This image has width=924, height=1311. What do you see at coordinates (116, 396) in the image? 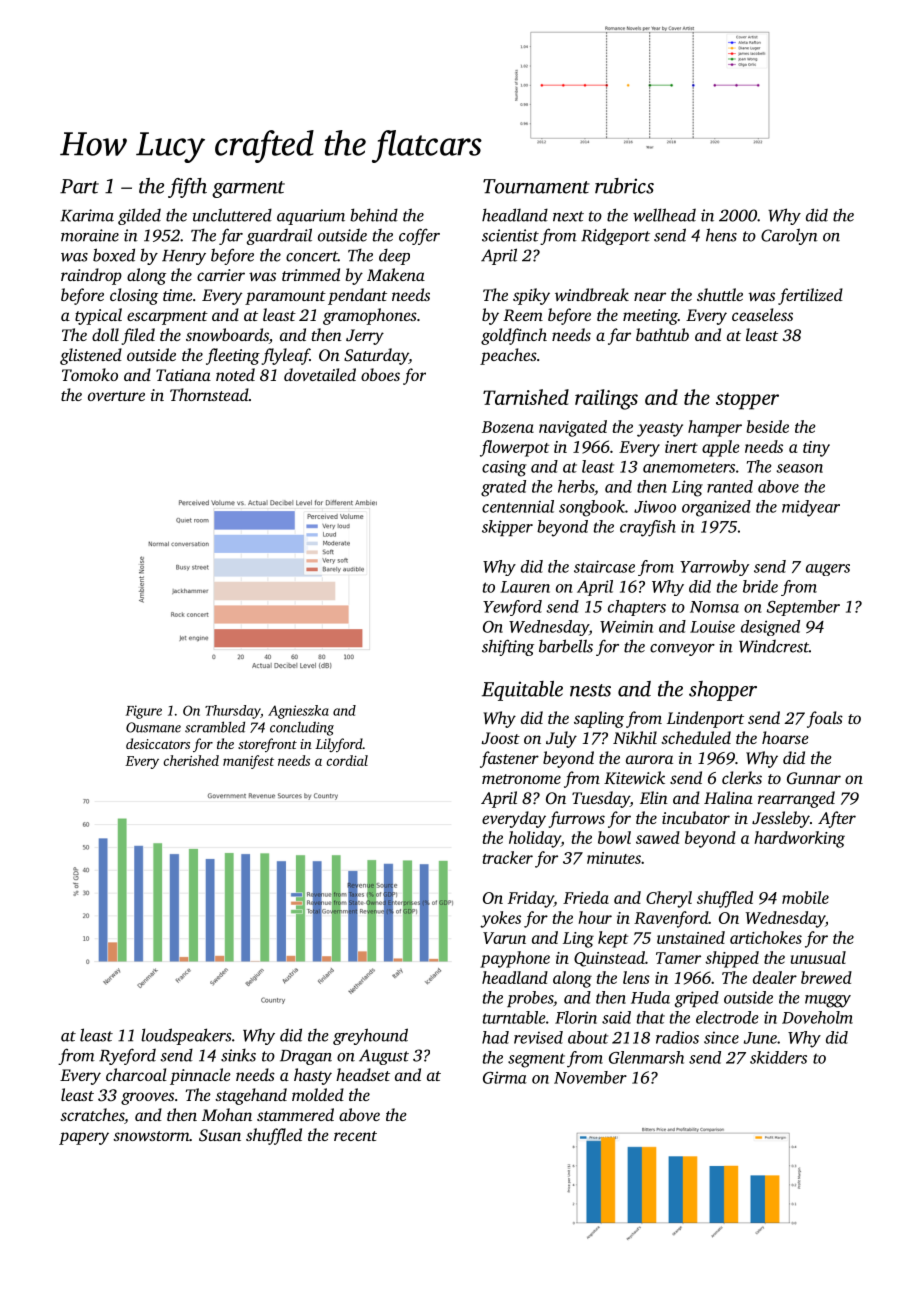
I see `overture` at bounding box center [116, 396].
